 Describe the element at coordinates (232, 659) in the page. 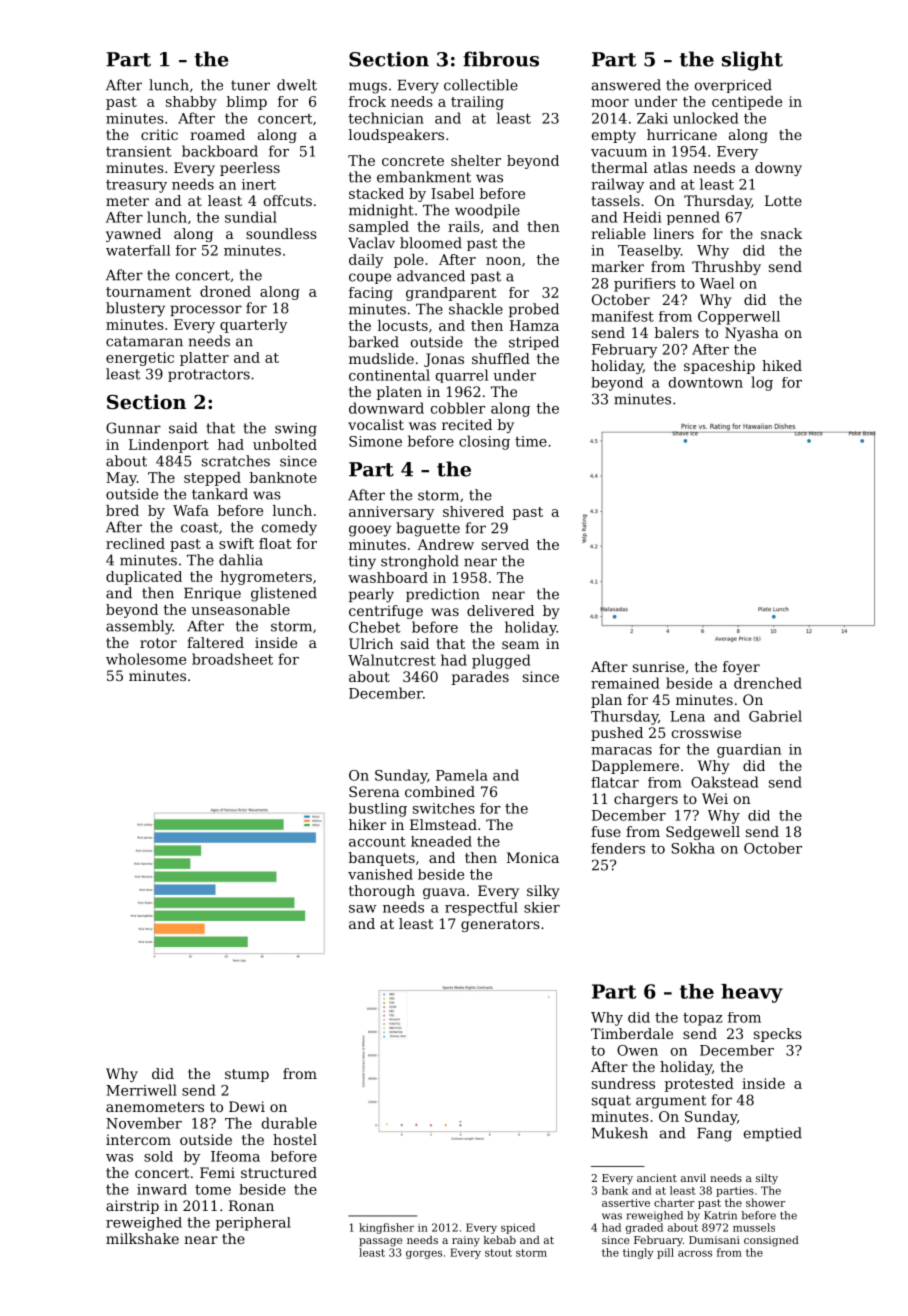

I see `broadsheet` at that location.
